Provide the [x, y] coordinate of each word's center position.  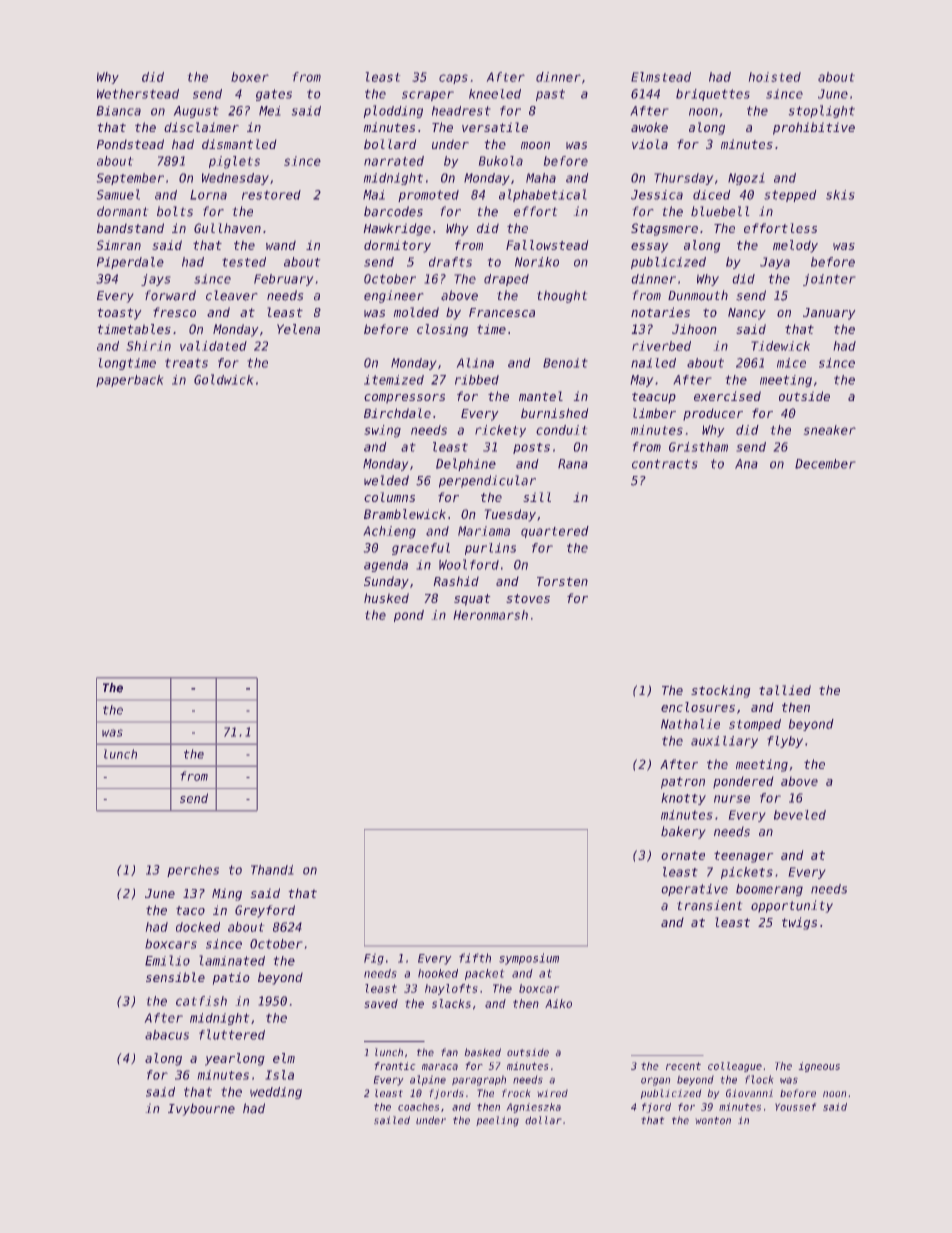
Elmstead [661, 77]
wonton [713, 1120]
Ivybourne [201, 1110]
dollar [543, 1120]
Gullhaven [227, 228]
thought [562, 297]
